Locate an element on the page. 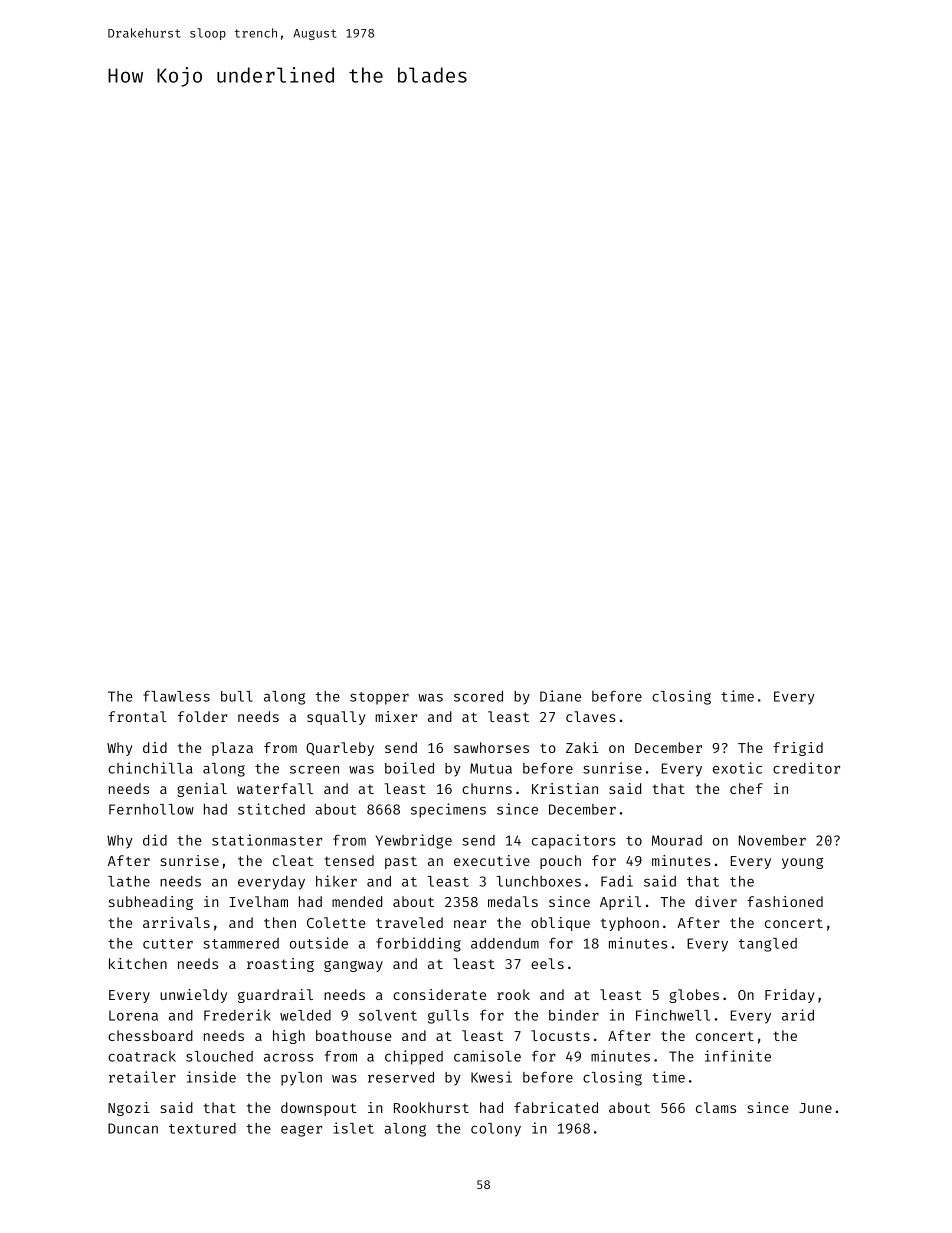 The width and height of the document is (952, 1233). infinite is located at coordinates (738, 1056).
